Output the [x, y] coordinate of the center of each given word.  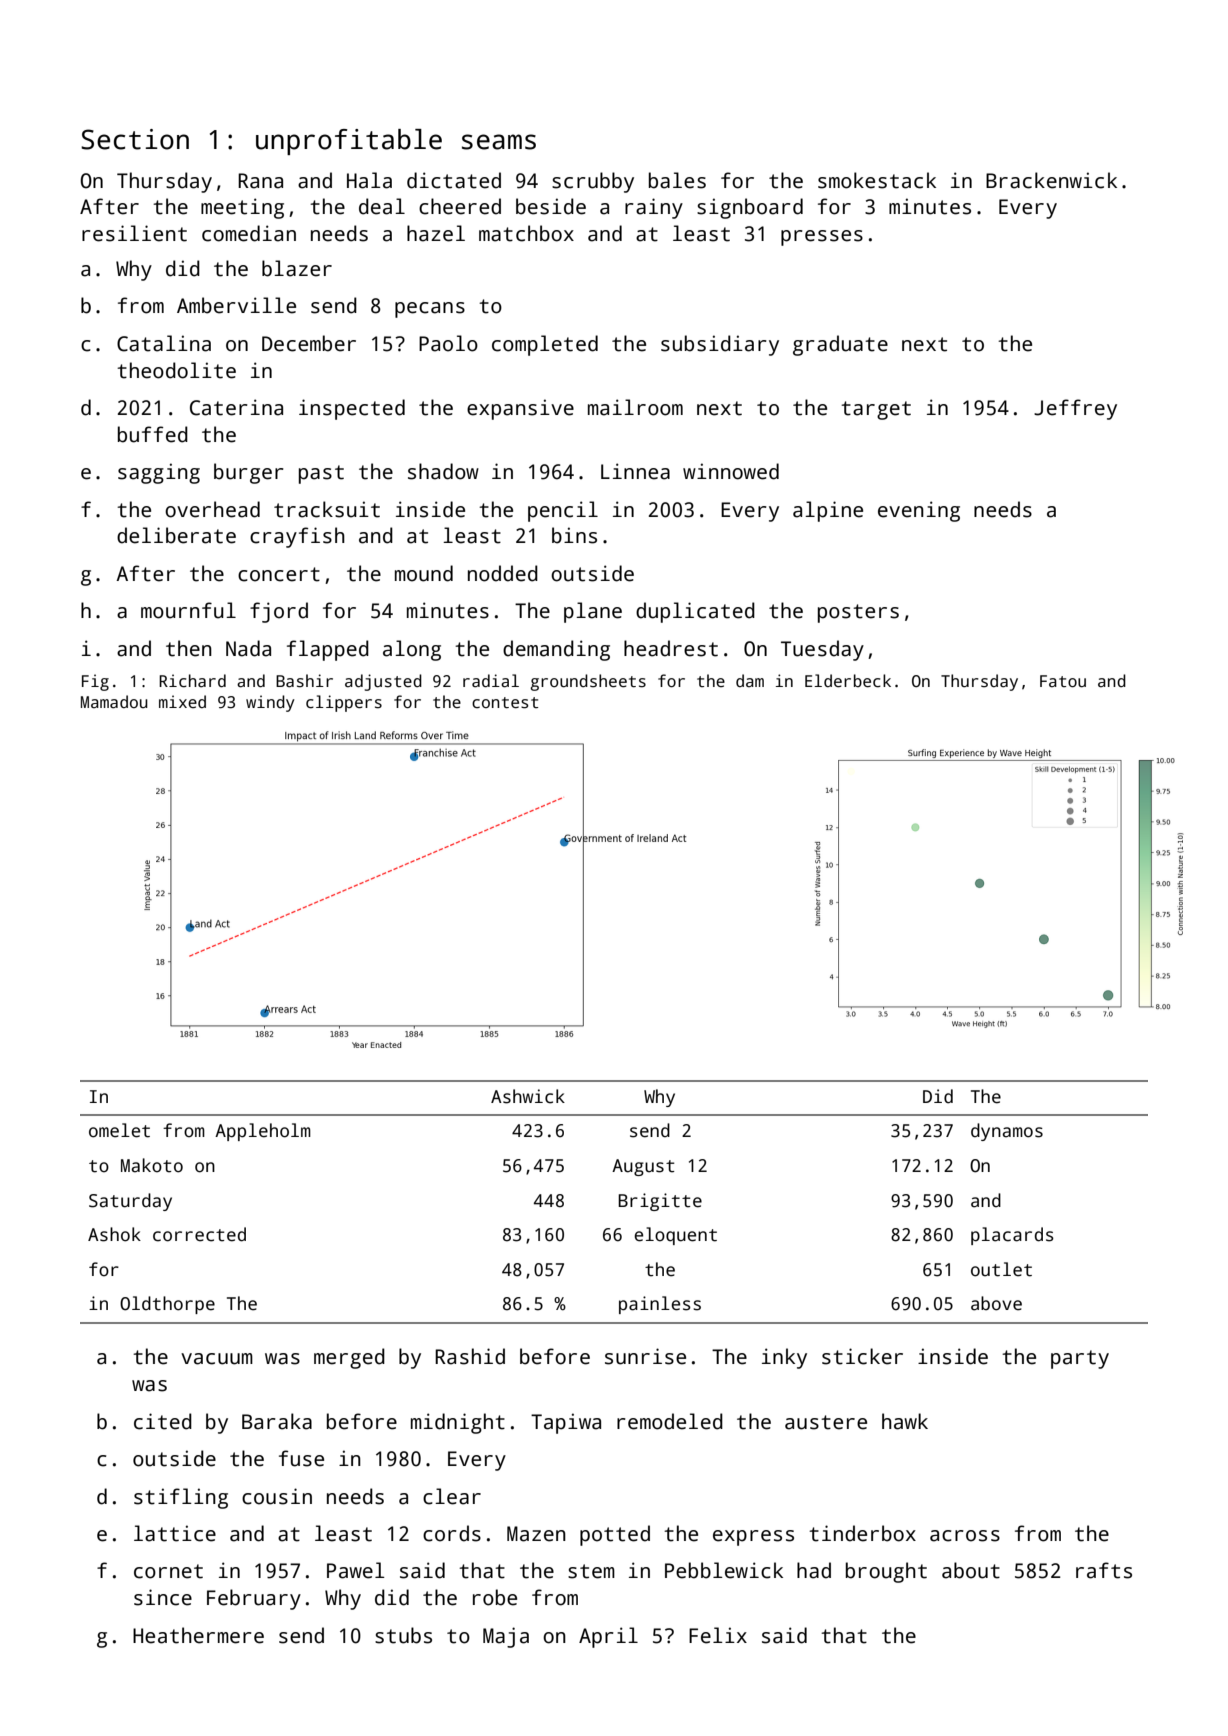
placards [1012, 1236]
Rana [260, 181]
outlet [1001, 1269]
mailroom [635, 407]
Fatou [1063, 681]
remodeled [670, 1421]
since [163, 1597]
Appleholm [263, 1132]
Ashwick [528, 1096]
